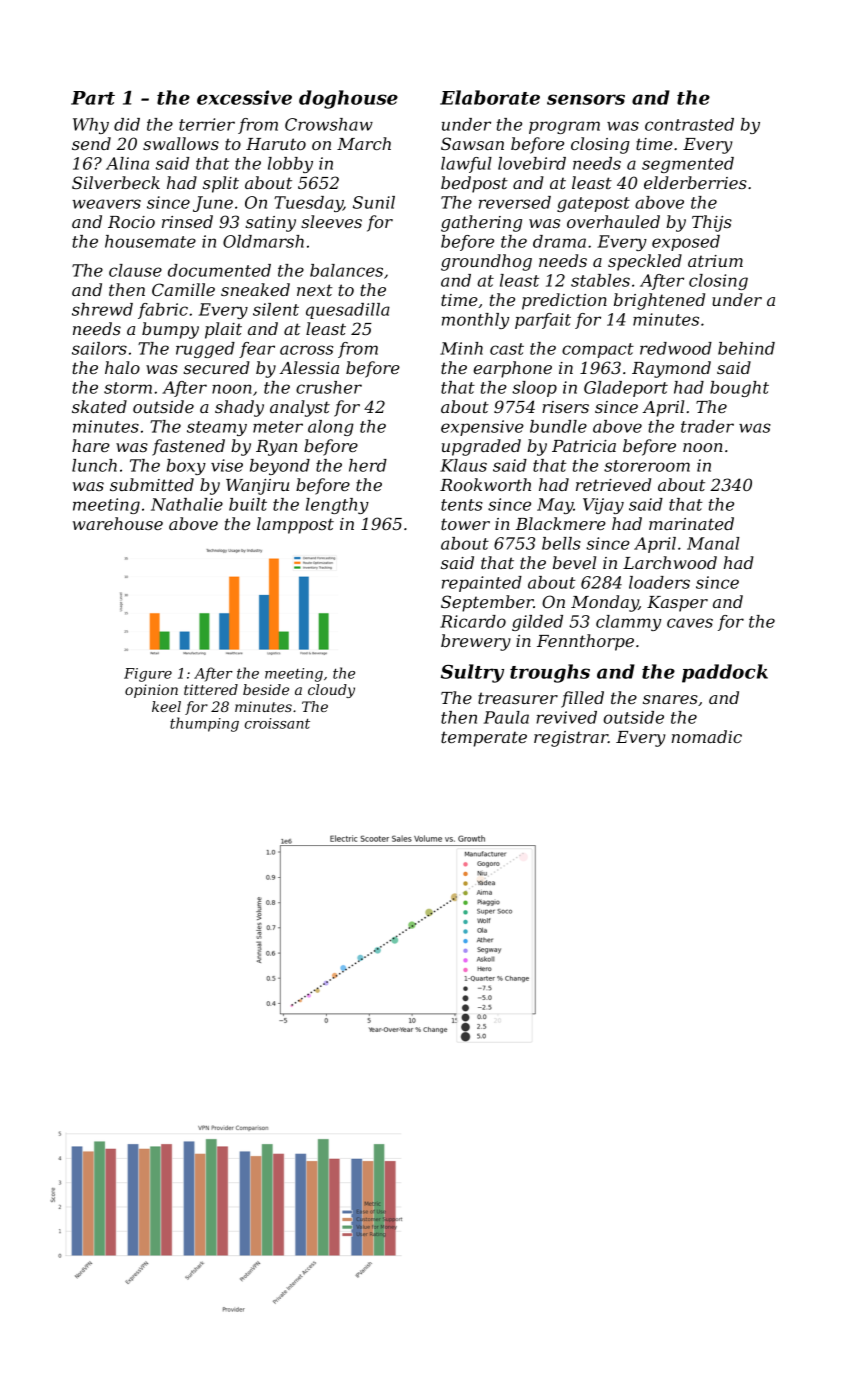  I want to click on Ricardo, so click(473, 621).
